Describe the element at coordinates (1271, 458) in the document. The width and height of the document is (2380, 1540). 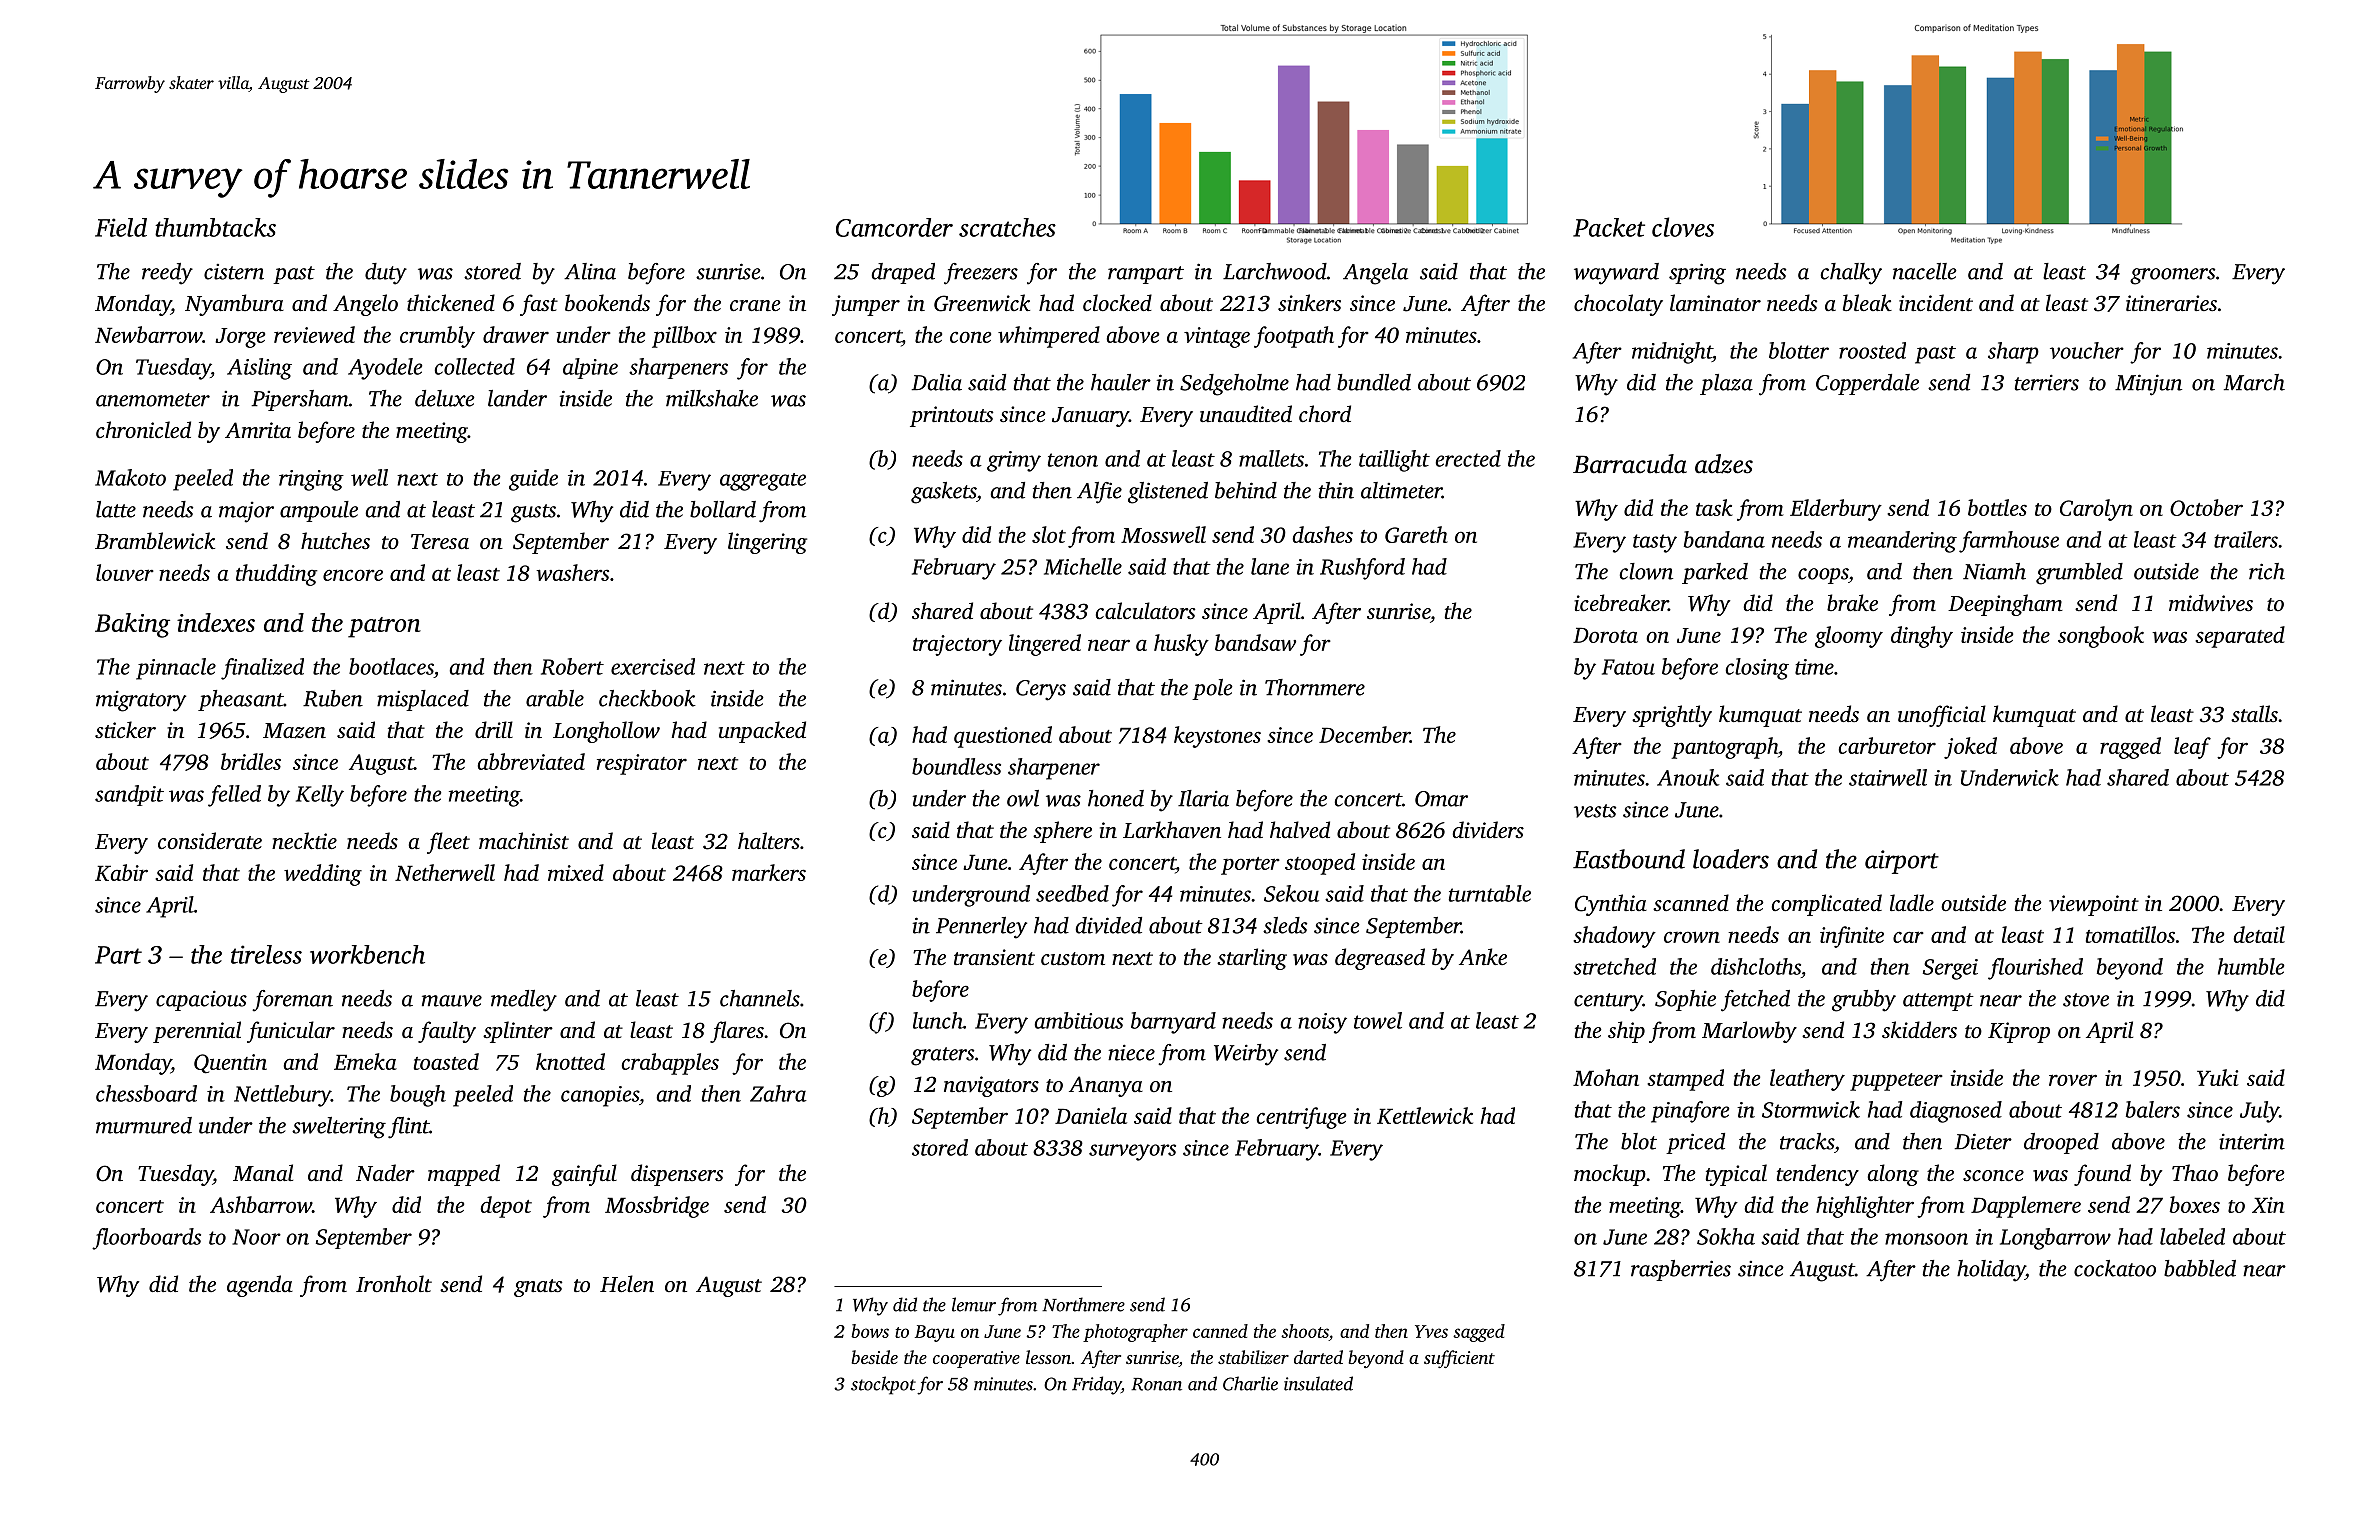
I see `mallets` at that location.
